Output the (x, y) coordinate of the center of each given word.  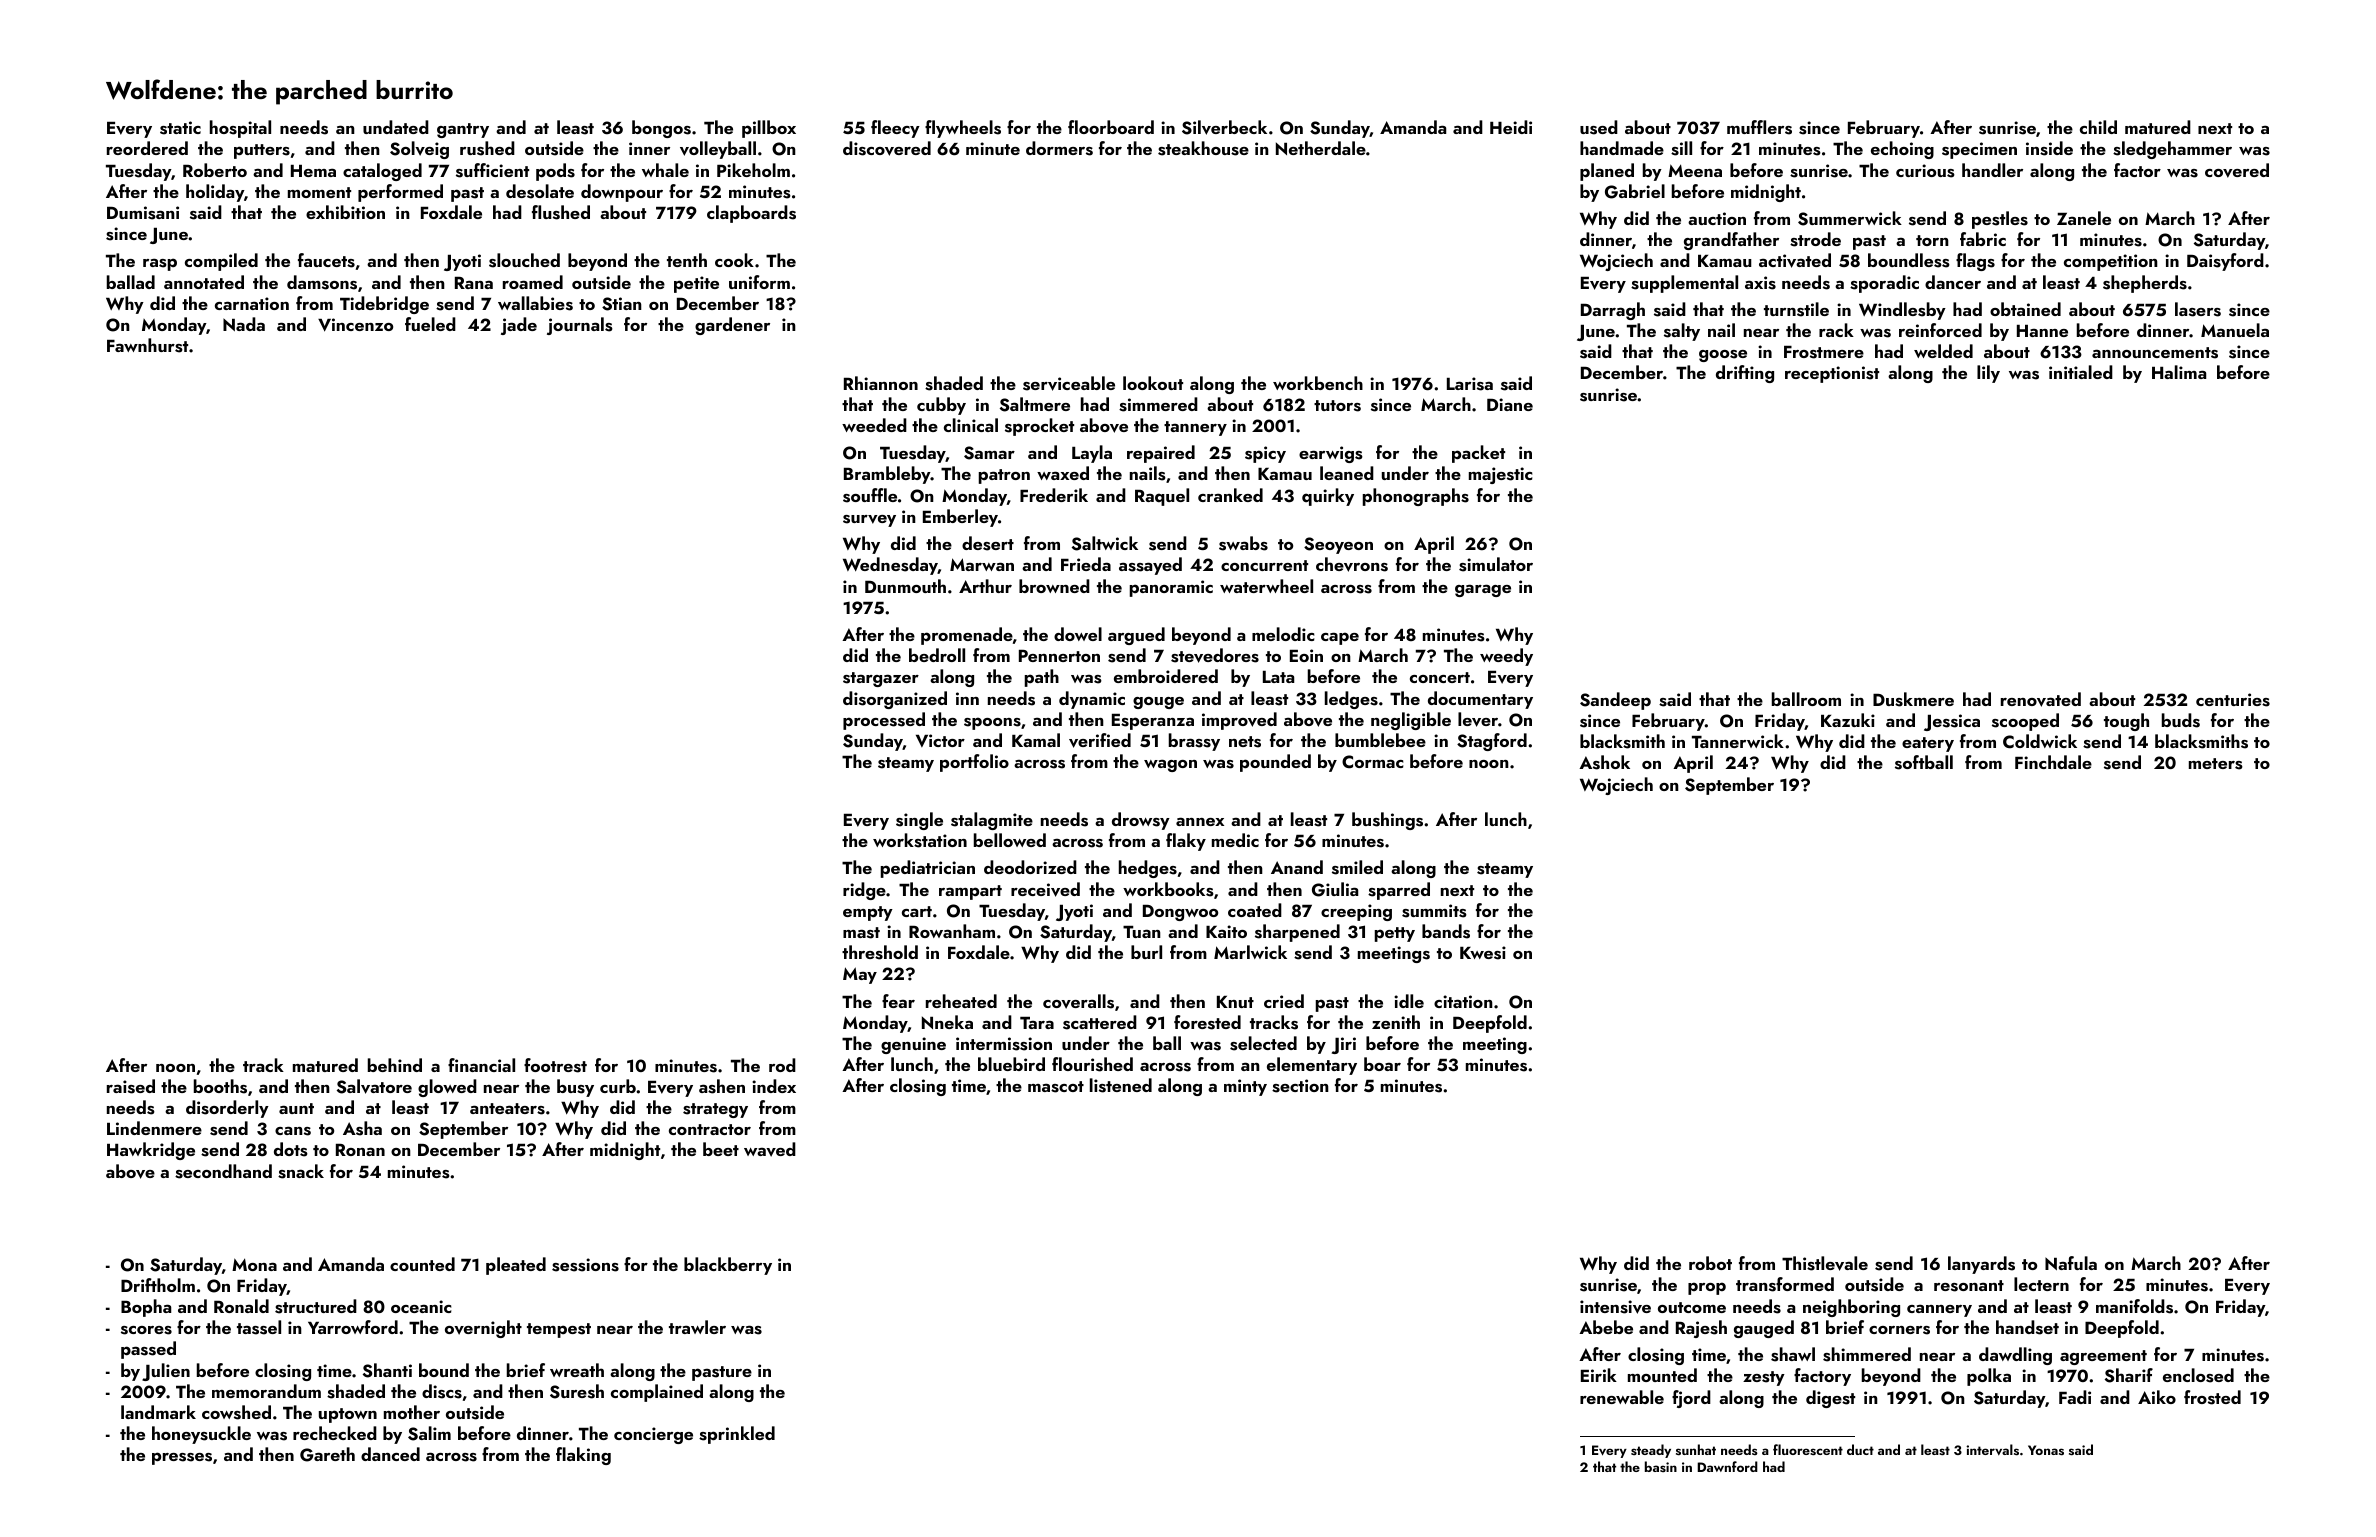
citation (1463, 1001)
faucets (326, 260)
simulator (1496, 564)
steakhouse (1203, 148)
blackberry (728, 1266)
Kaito (1226, 931)
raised (131, 1086)
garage (1483, 590)
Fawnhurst (147, 345)
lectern (2041, 1284)
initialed (2081, 372)
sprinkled (737, 1435)
